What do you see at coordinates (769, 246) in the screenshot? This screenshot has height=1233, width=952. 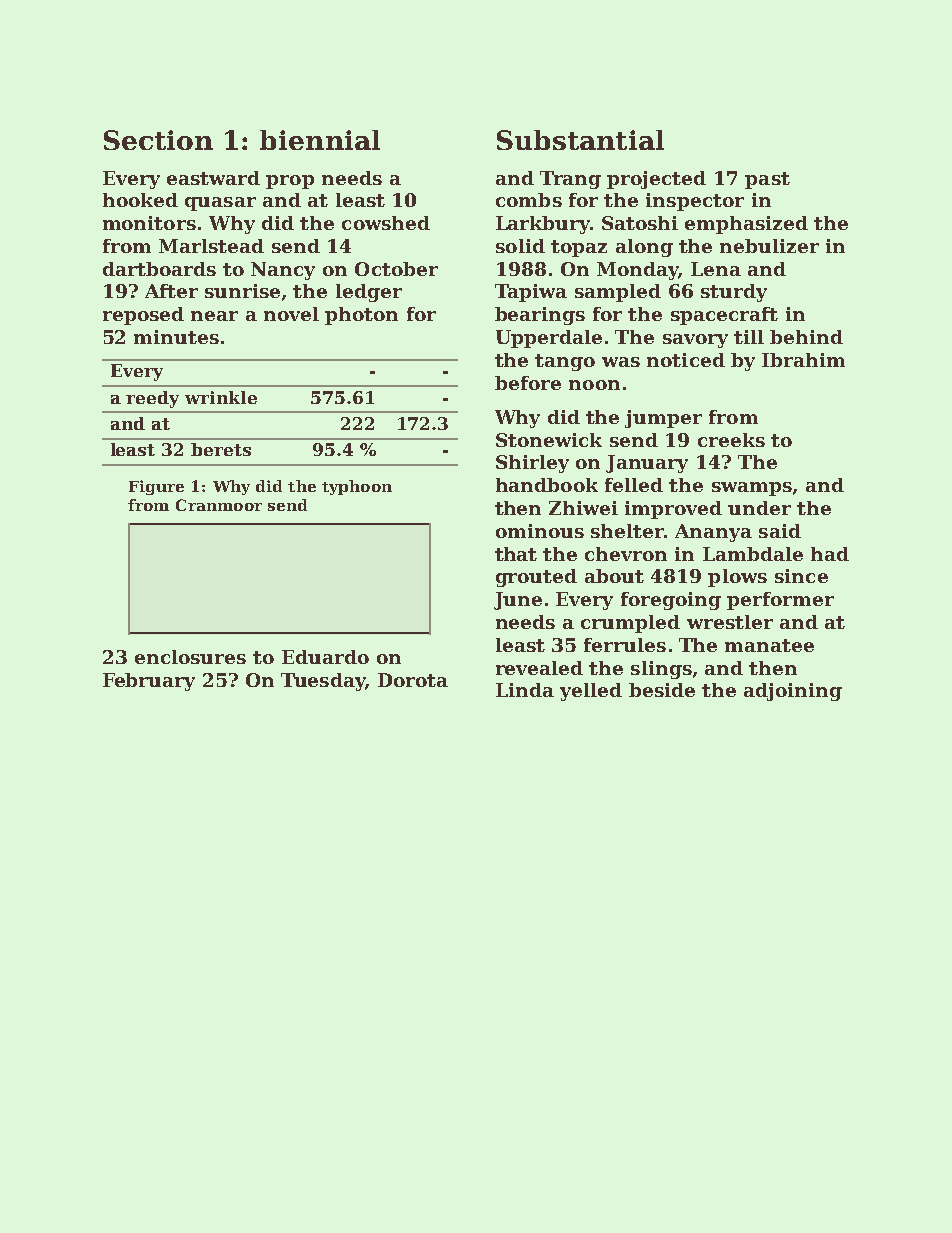 I see `nebulizer` at bounding box center [769, 246].
